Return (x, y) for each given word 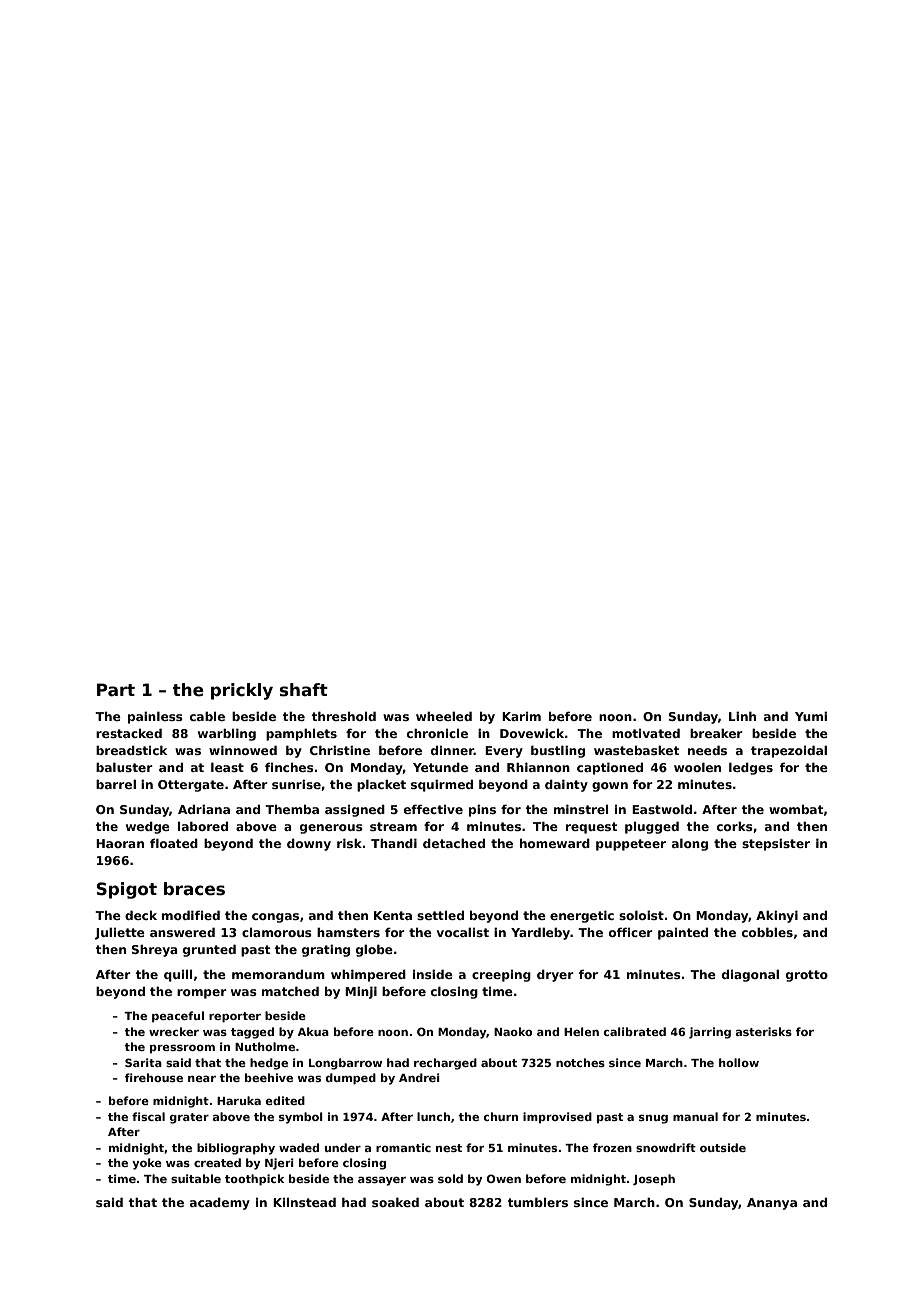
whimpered (368, 975)
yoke (147, 1164)
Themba (292, 809)
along (690, 844)
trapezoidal (789, 751)
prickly (242, 691)
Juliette (120, 933)
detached (454, 843)
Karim (521, 716)
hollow (739, 1062)
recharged (445, 1064)
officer (631, 932)
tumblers (538, 1202)
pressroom (182, 1049)
